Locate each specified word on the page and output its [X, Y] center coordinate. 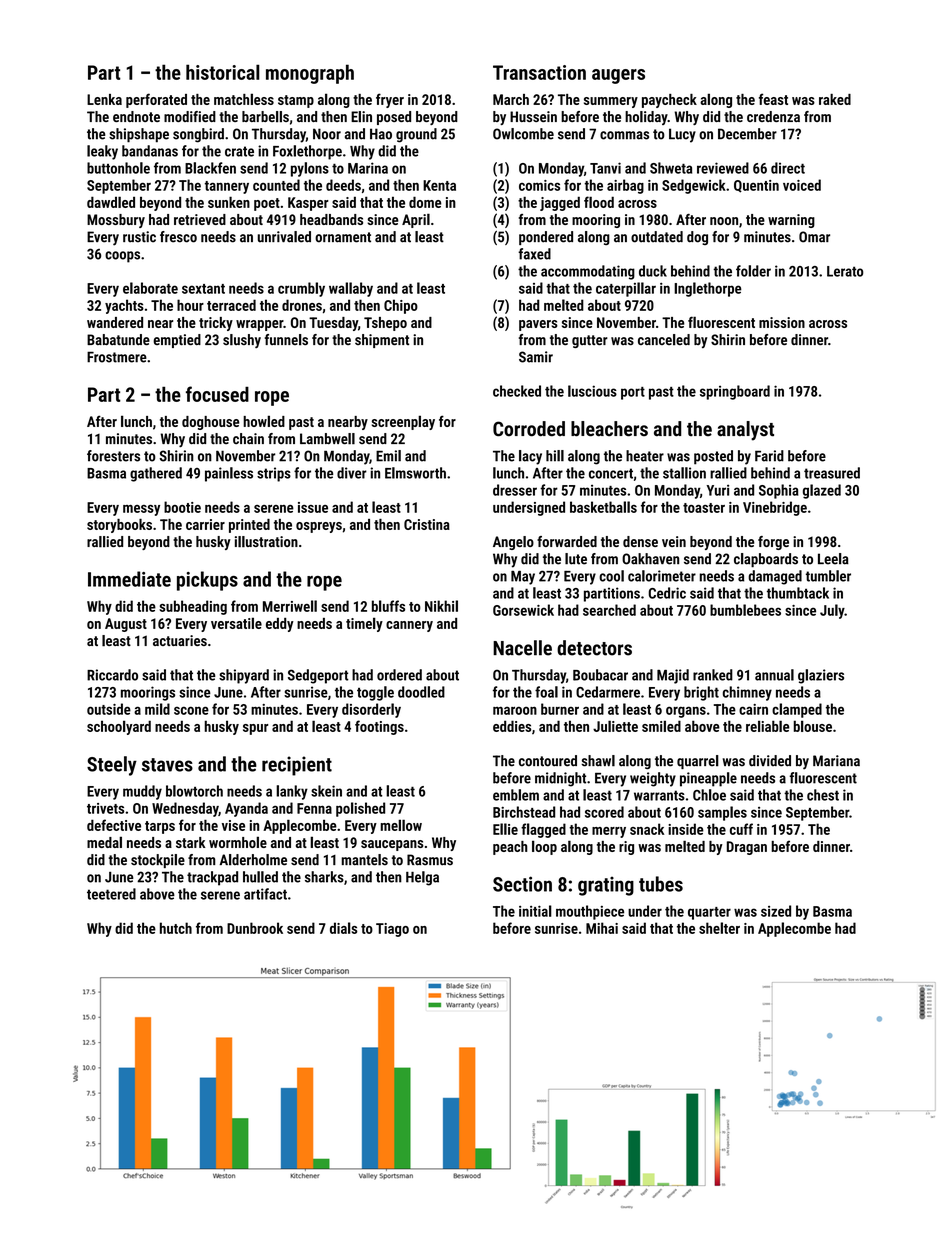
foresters [113, 456]
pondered [546, 238]
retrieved [200, 219]
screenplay [403, 422]
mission [782, 322]
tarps [160, 827]
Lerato [845, 271]
